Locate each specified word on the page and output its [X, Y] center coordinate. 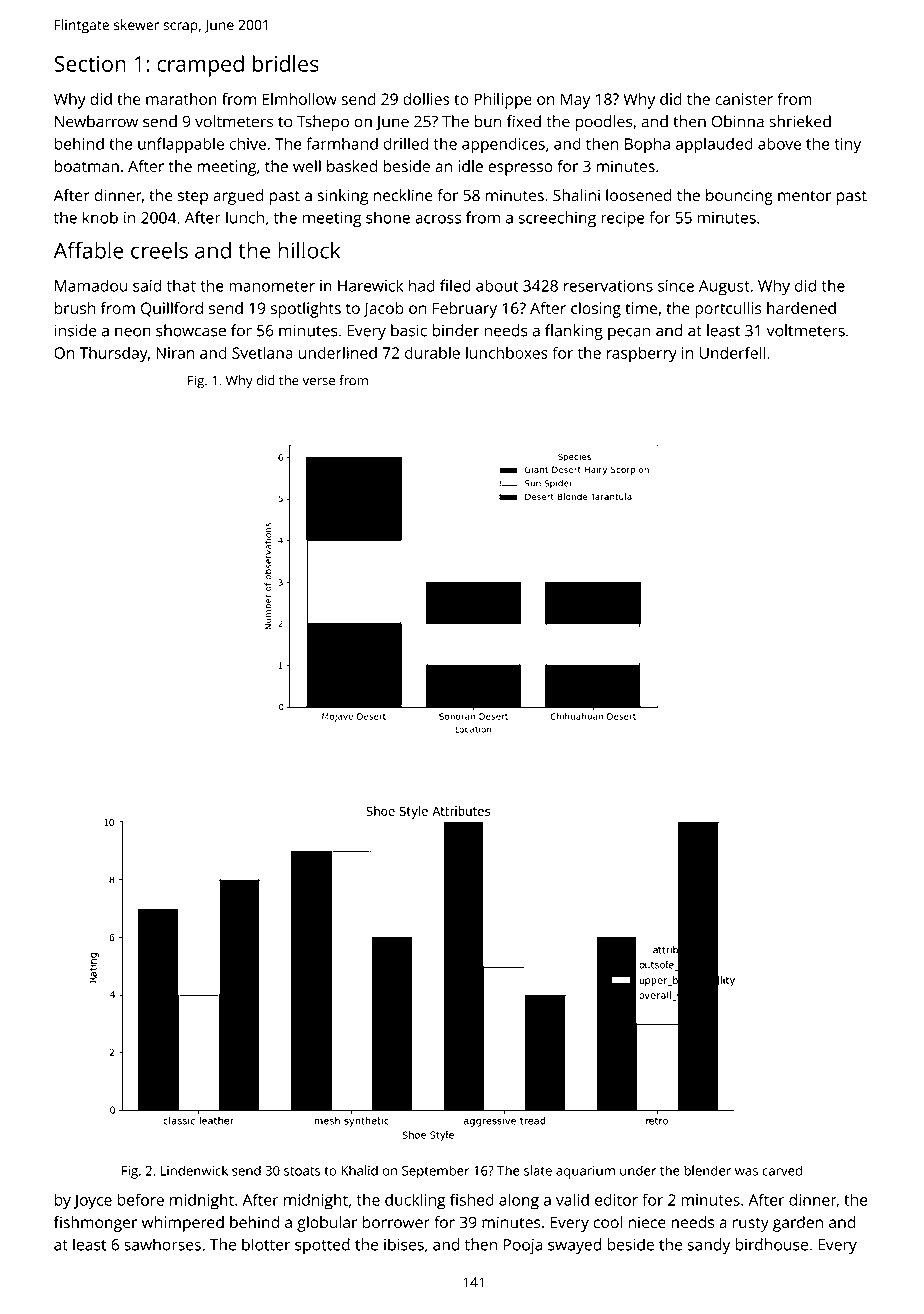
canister [744, 99]
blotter [266, 1244]
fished [472, 1199]
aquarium [585, 1172]
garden [798, 1224]
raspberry [642, 354]
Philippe [503, 100]
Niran [175, 353]
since [676, 286]
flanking [574, 332]
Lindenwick [194, 1170]
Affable [89, 250]
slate [538, 1170]
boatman [87, 166]
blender [707, 1170]
